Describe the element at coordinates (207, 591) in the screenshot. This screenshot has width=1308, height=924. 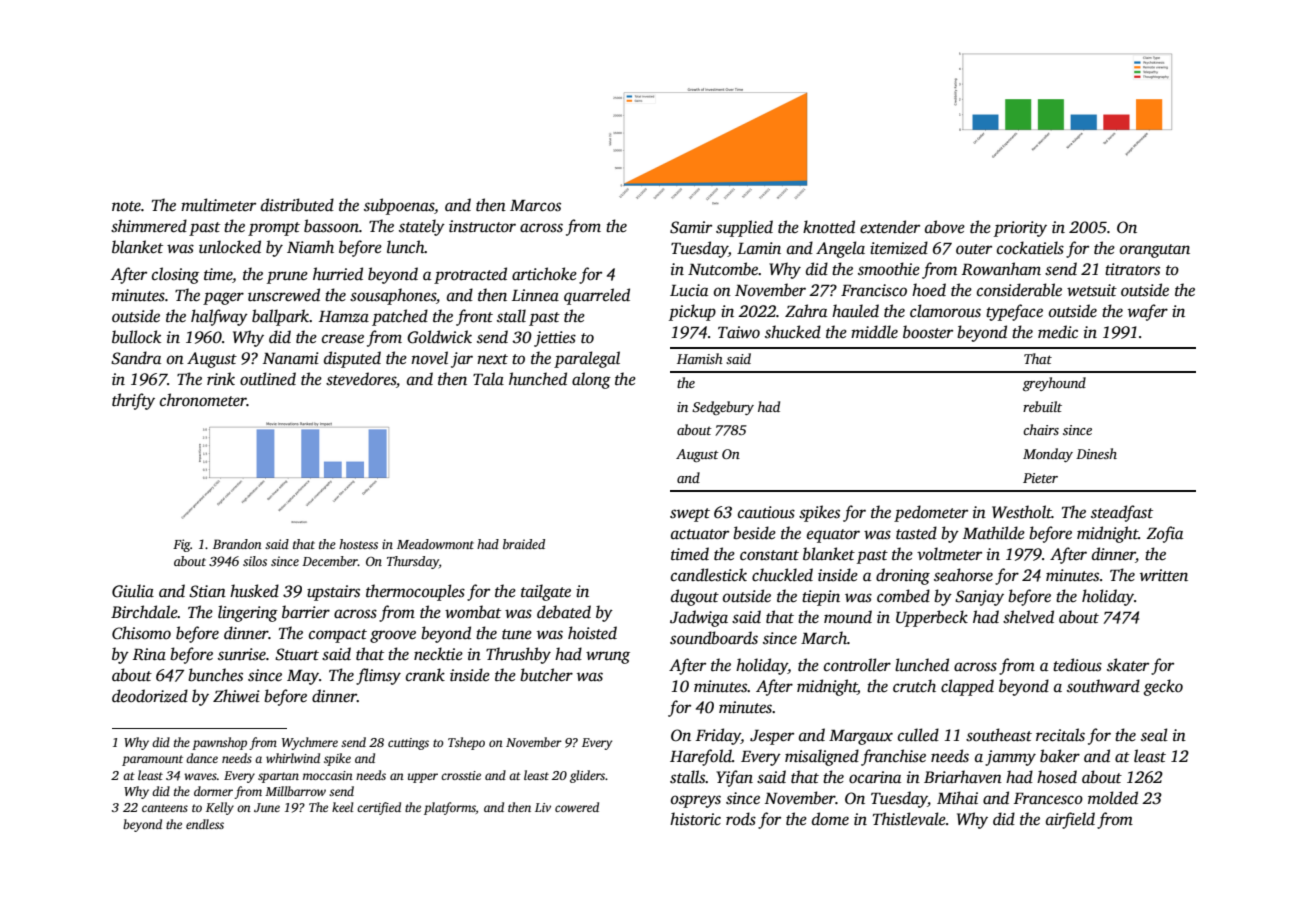
I see `Stian` at that location.
